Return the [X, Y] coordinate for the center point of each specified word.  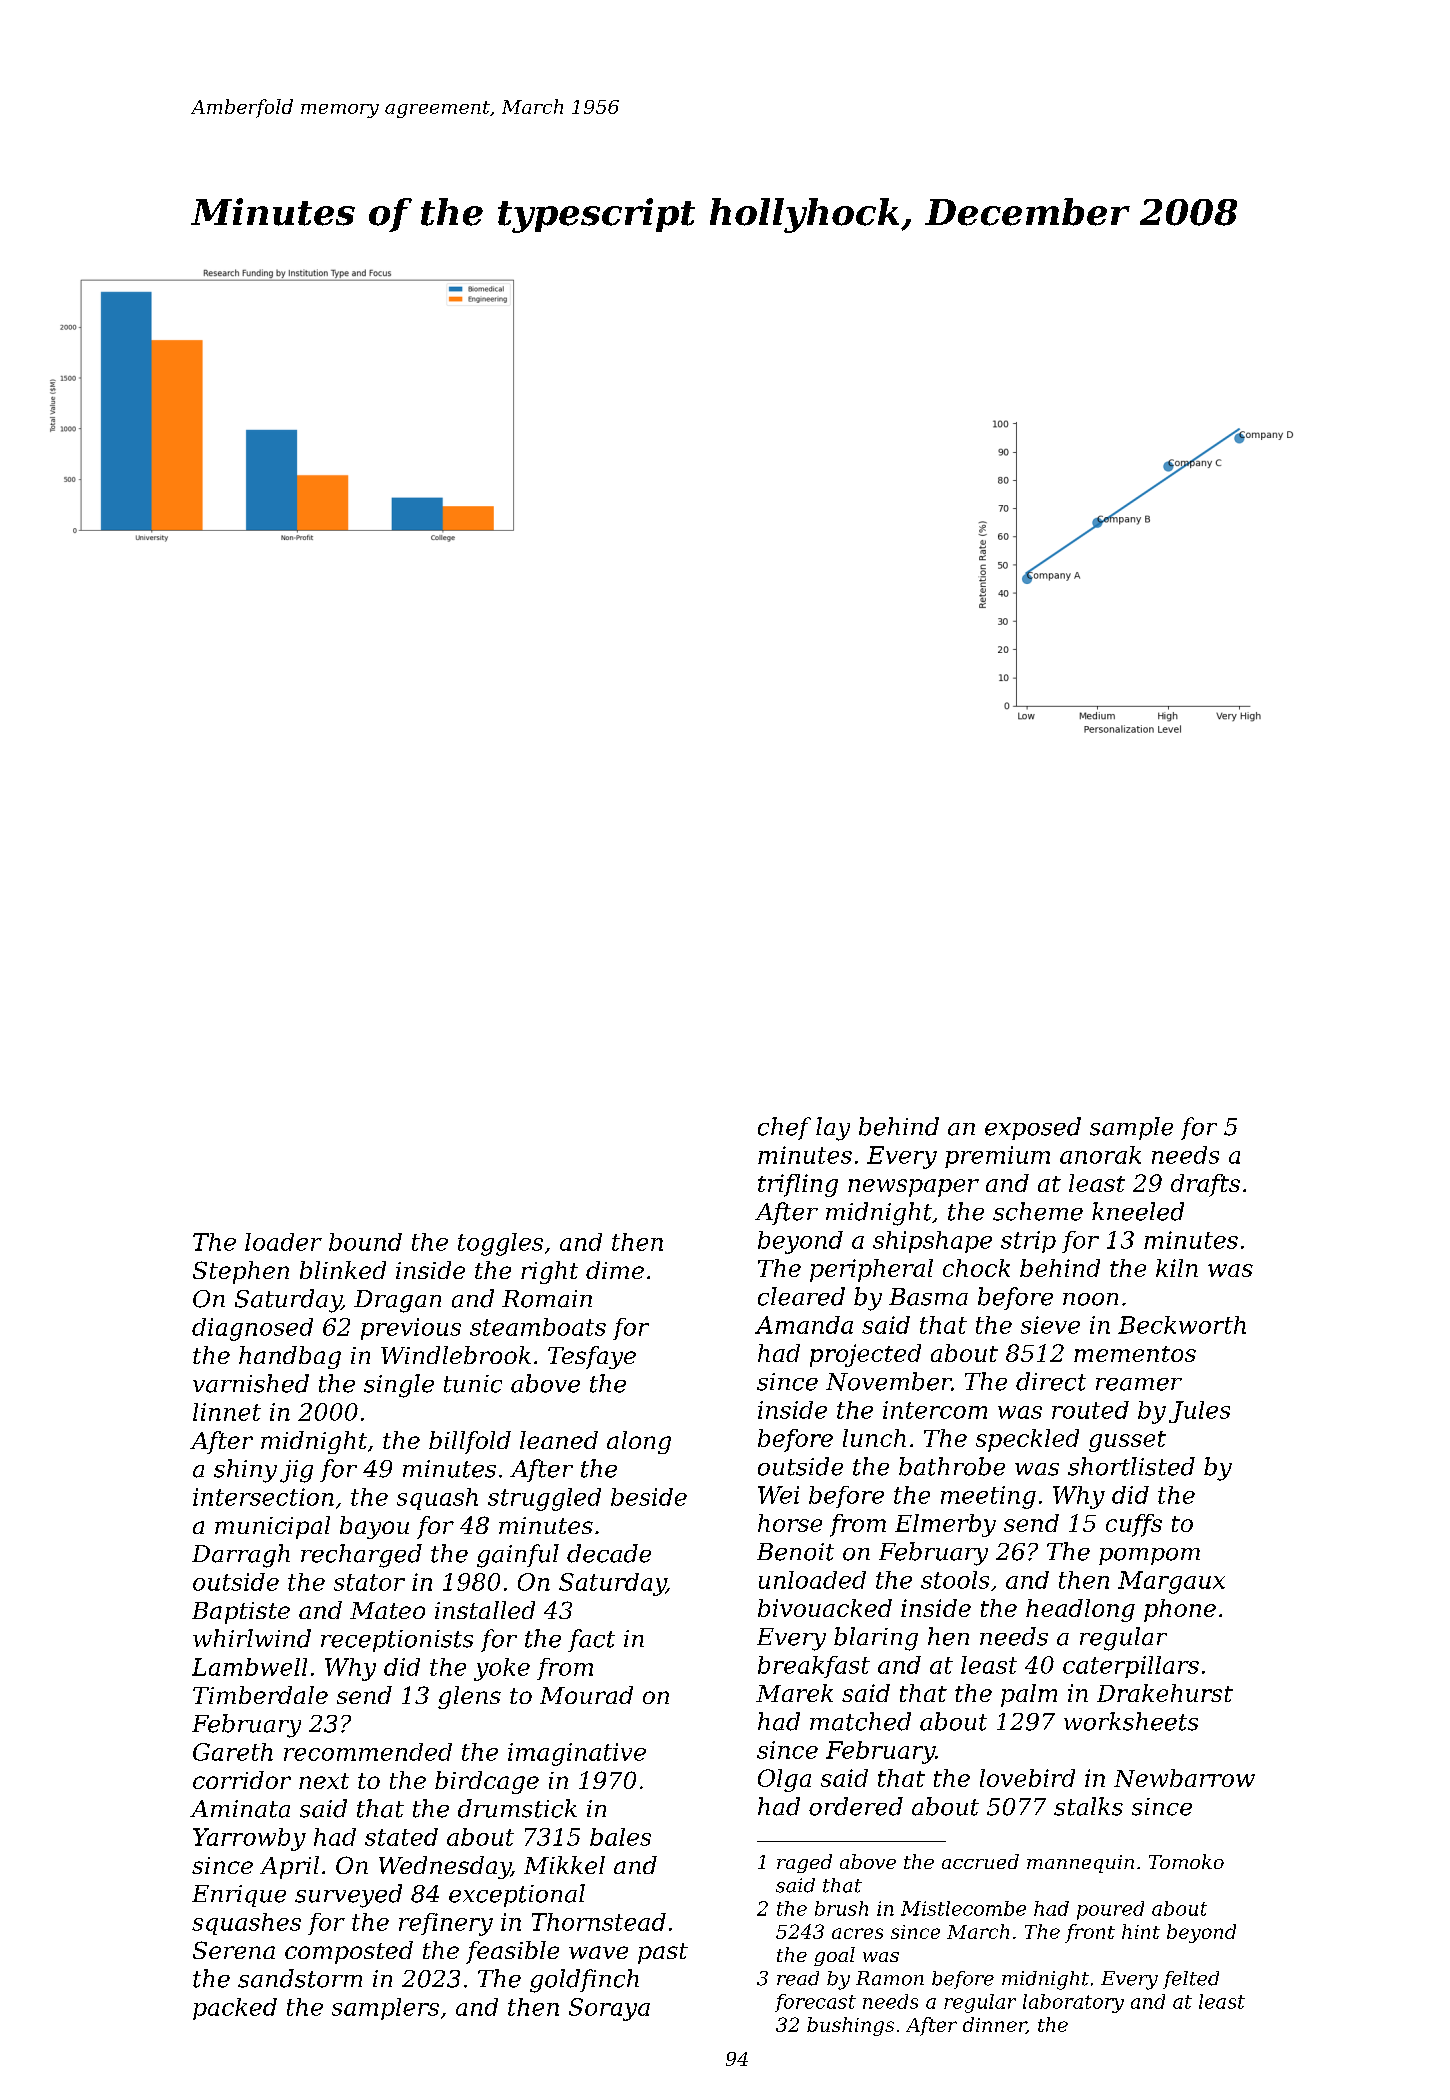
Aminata [240, 1809]
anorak [1100, 1155]
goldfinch [584, 1981]
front [1090, 1933]
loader [283, 1242]
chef [784, 1128]
